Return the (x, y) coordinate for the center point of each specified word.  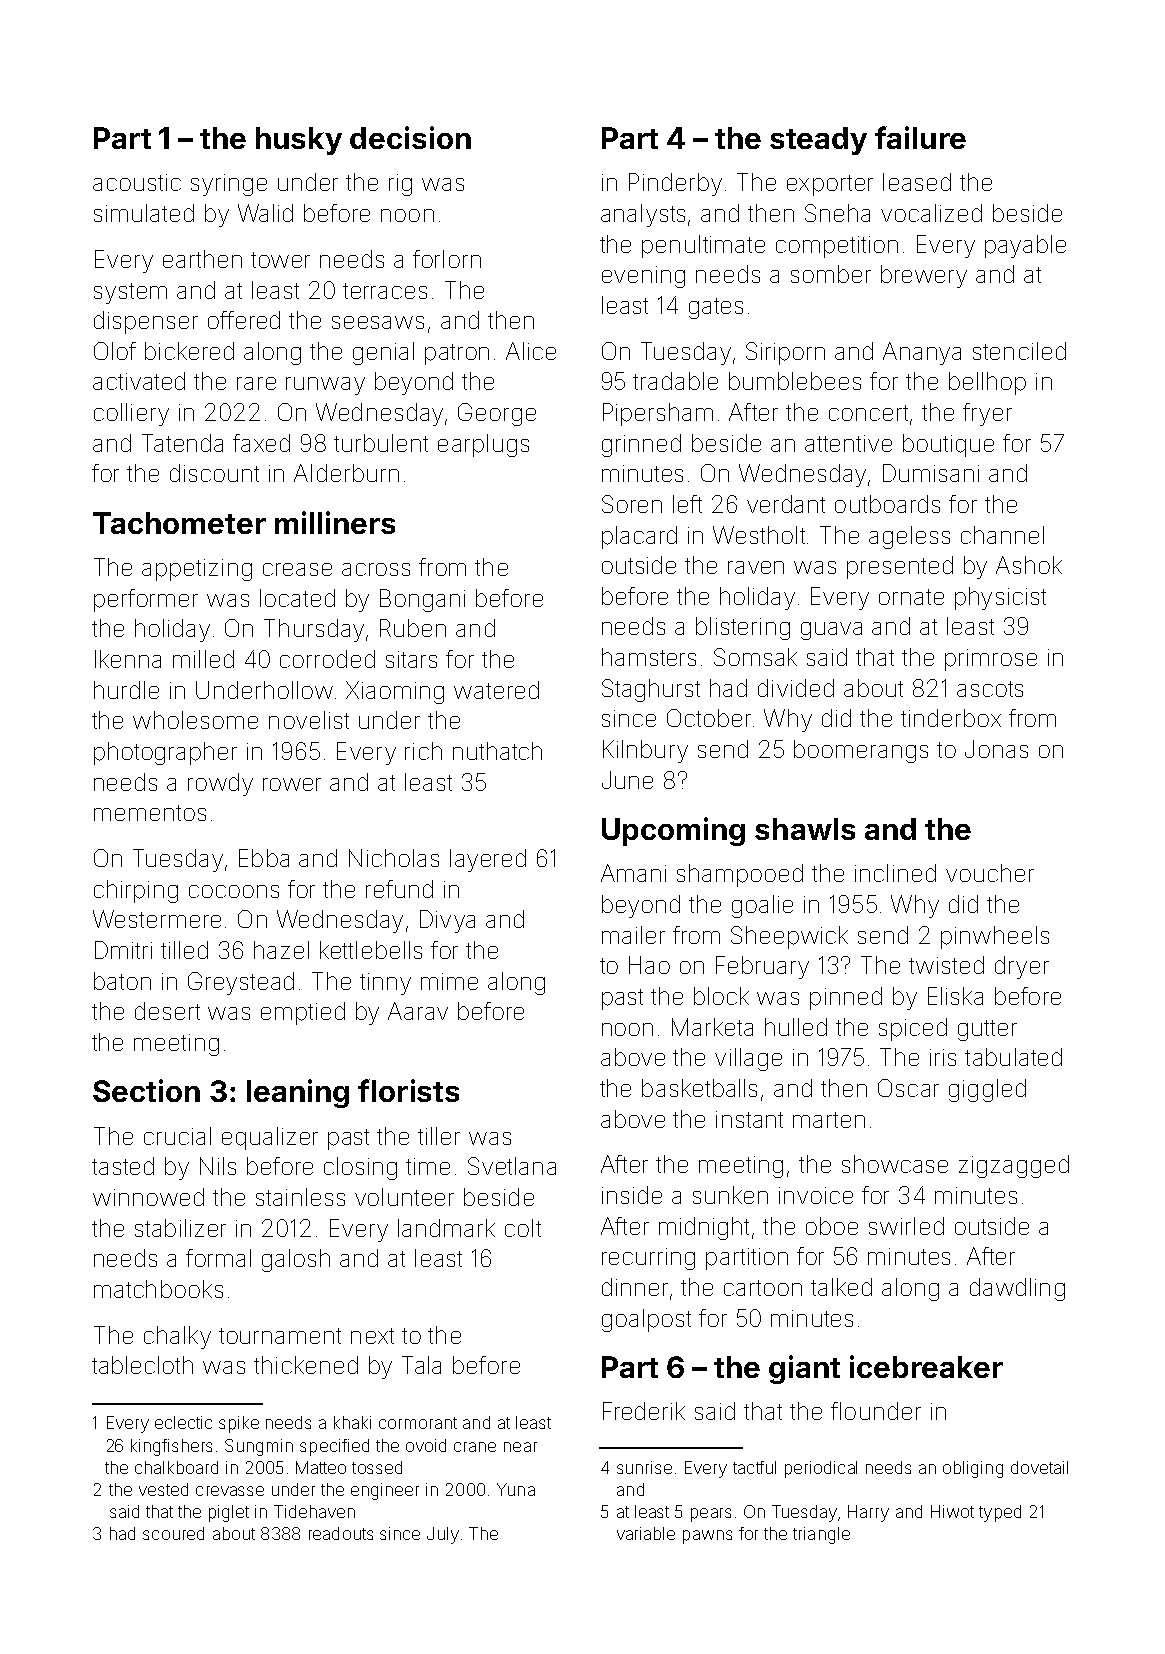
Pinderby (675, 184)
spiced (913, 1029)
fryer (987, 414)
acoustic (137, 182)
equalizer (270, 1138)
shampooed (740, 875)
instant (749, 1119)
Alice (531, 351)
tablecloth (142, 1365)
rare (256, 383)
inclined (895, 873)
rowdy (220, 784)
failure (920, 137)
